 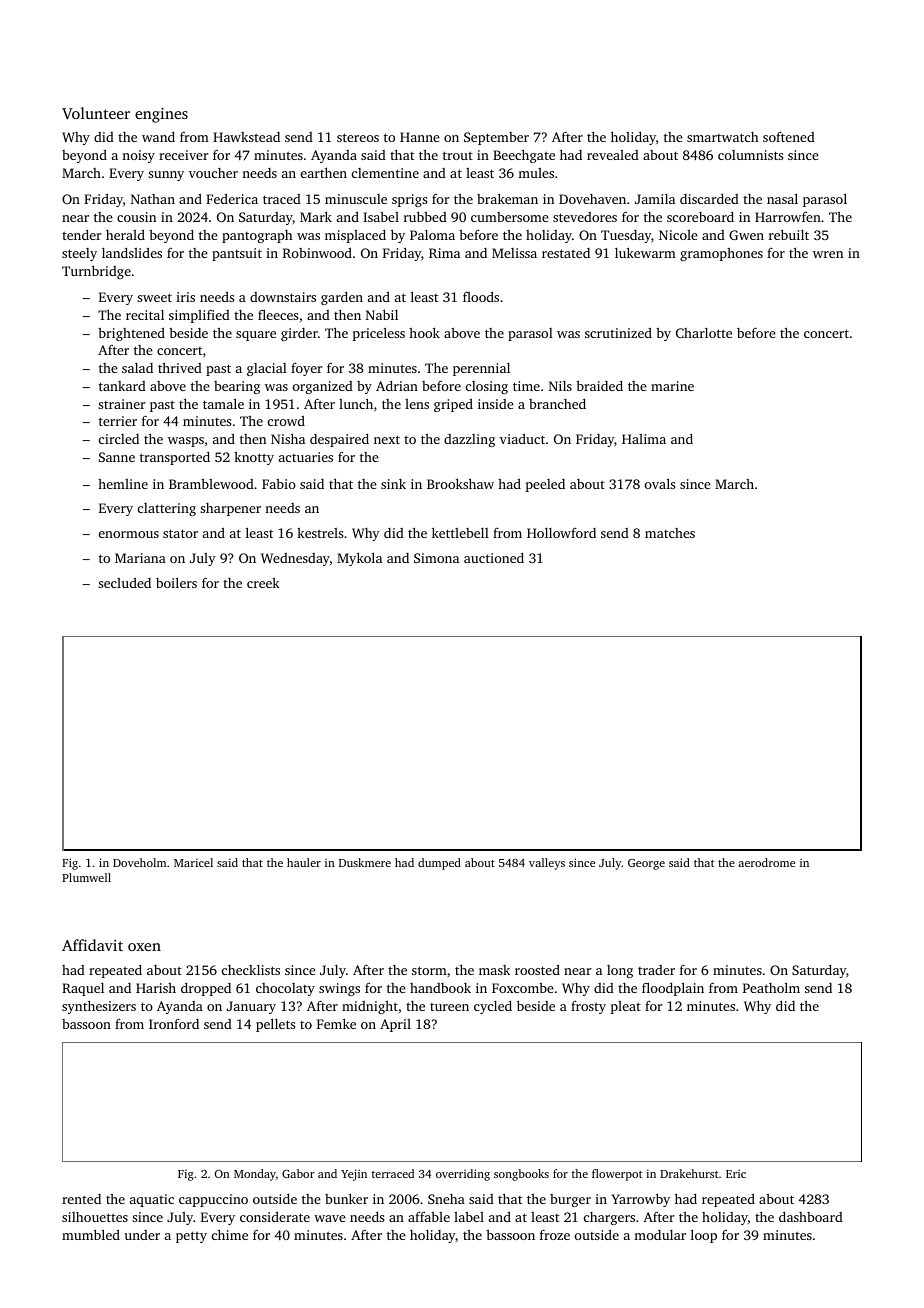 What do you see at coordinates (339, 989) in the image?
I see `swings` at bounding box center [339, 989].
